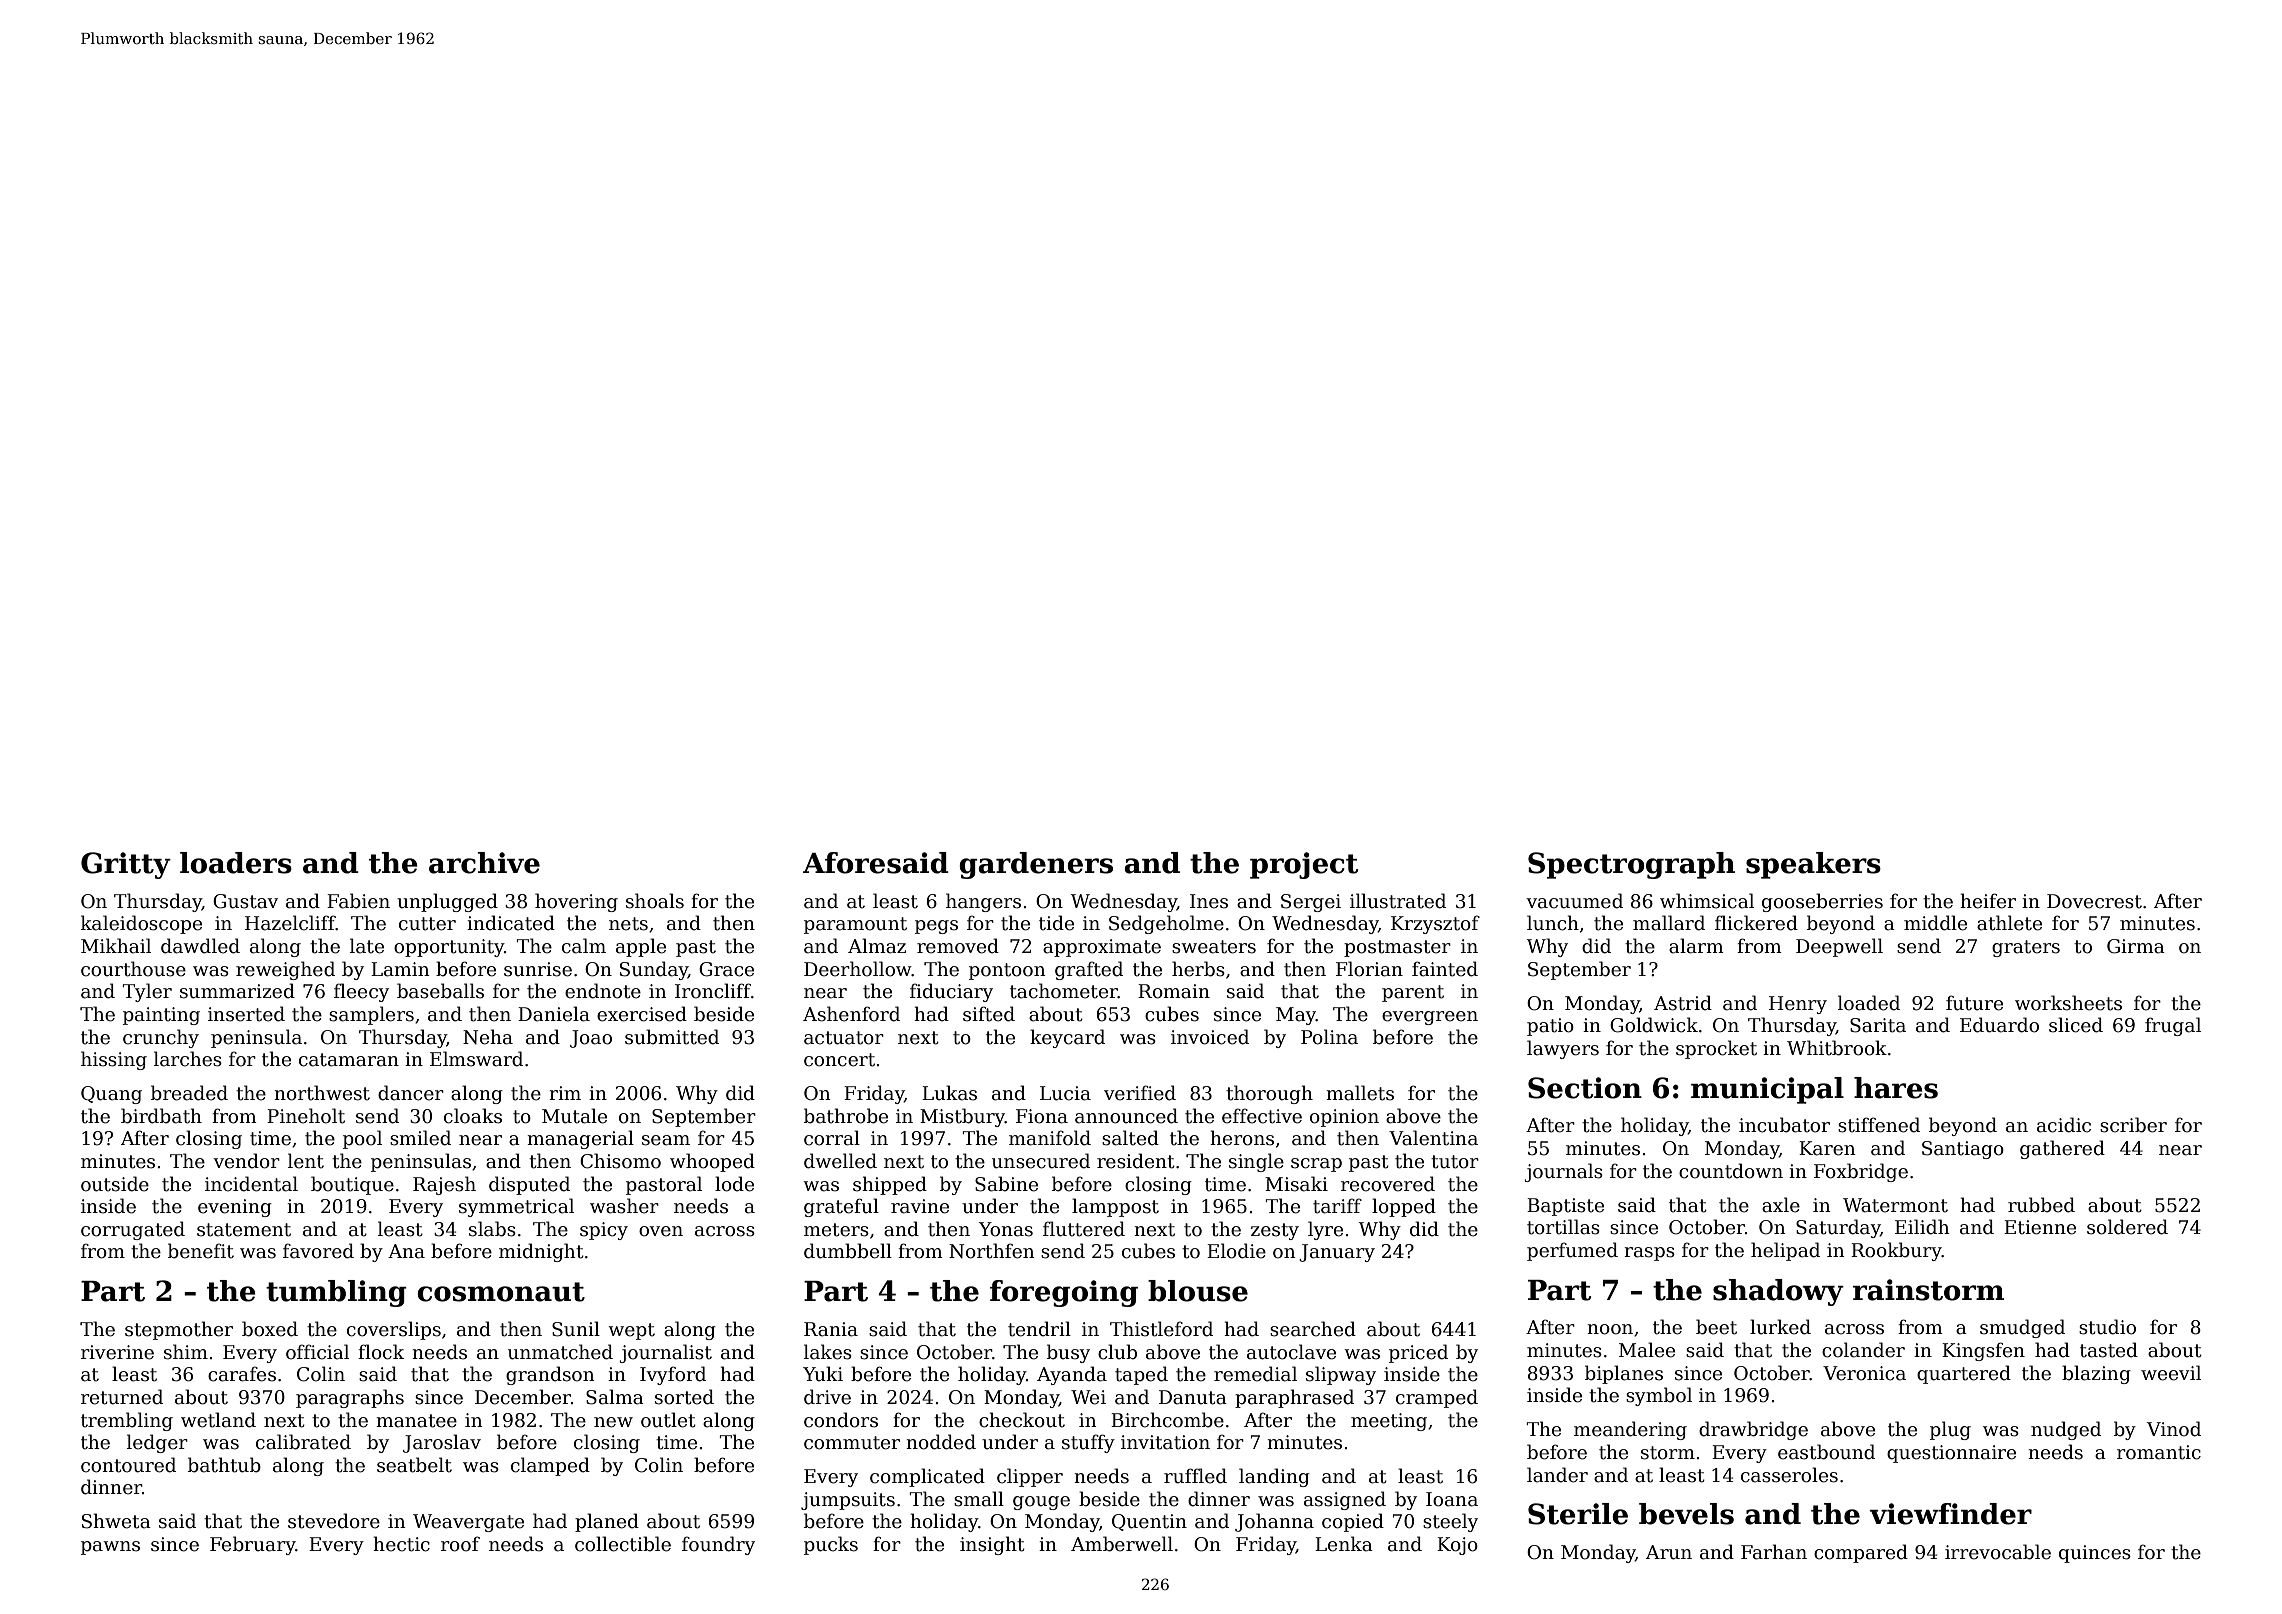  What do you see at coordinates (2066, 1430) in the screenshot?
I see `nudged` at bounding box center [2066, 1430].
